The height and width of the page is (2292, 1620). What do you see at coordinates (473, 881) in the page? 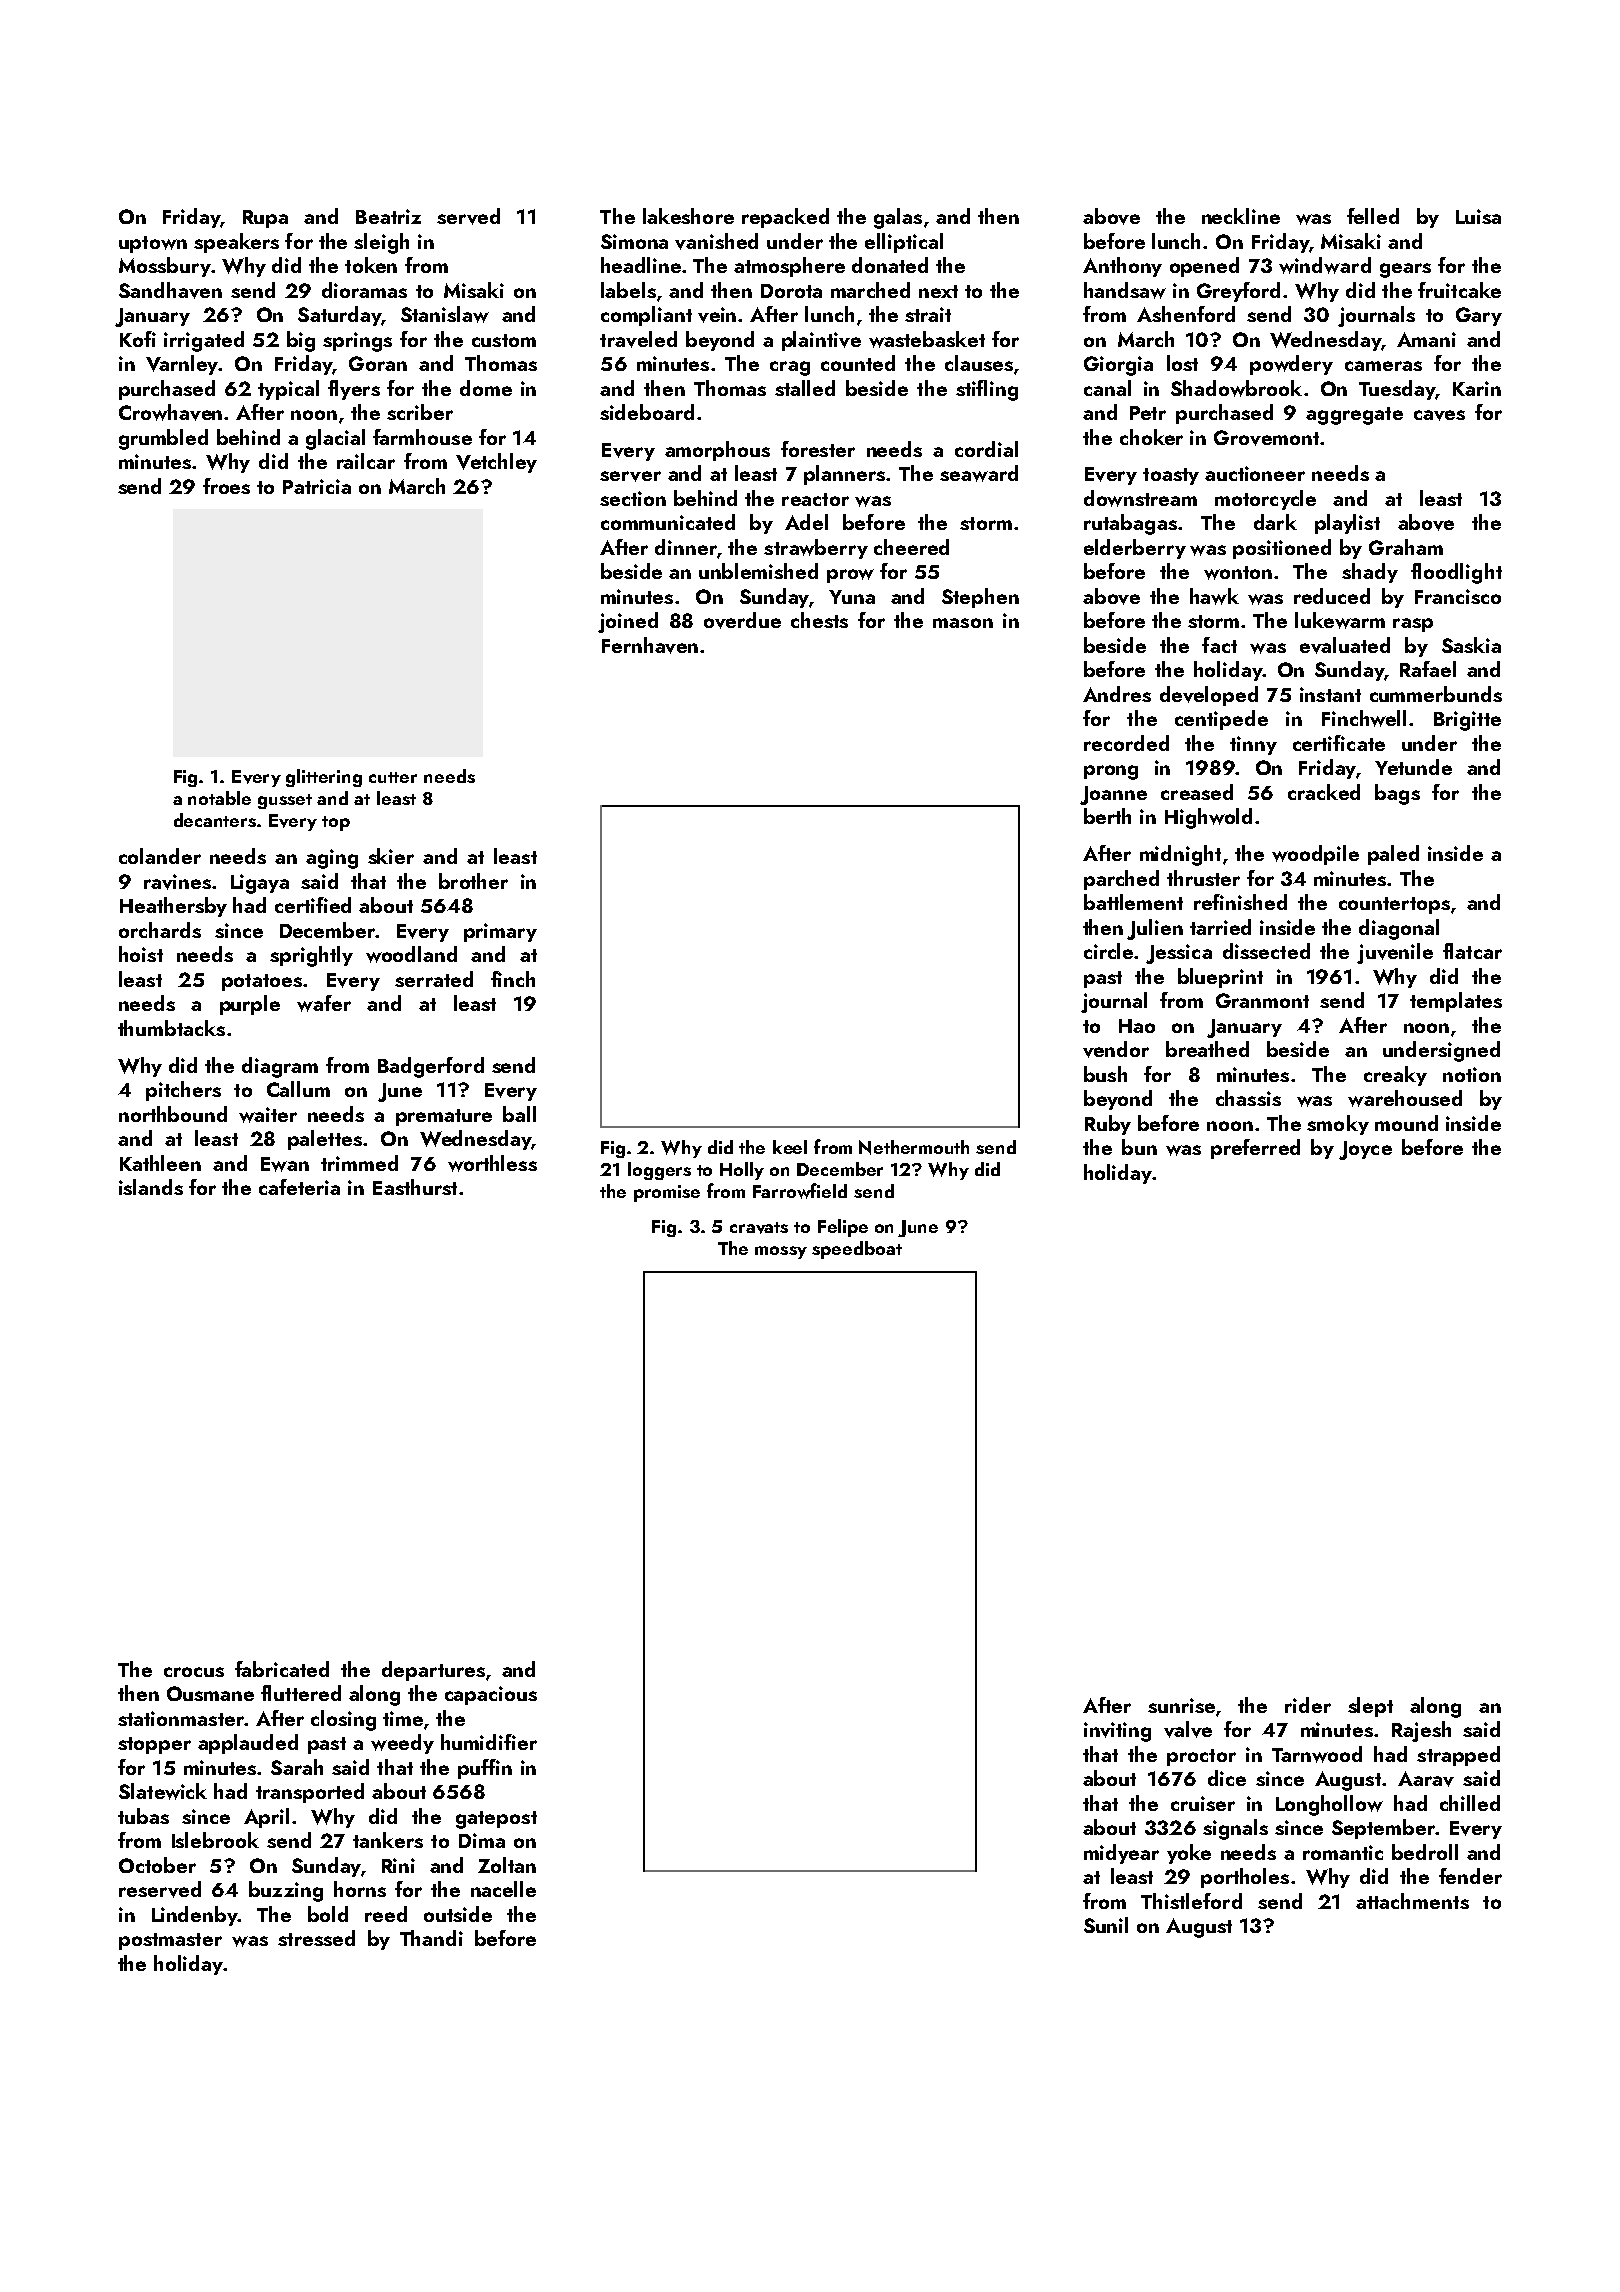
I see `brother` at bounding box center [473, 881].
